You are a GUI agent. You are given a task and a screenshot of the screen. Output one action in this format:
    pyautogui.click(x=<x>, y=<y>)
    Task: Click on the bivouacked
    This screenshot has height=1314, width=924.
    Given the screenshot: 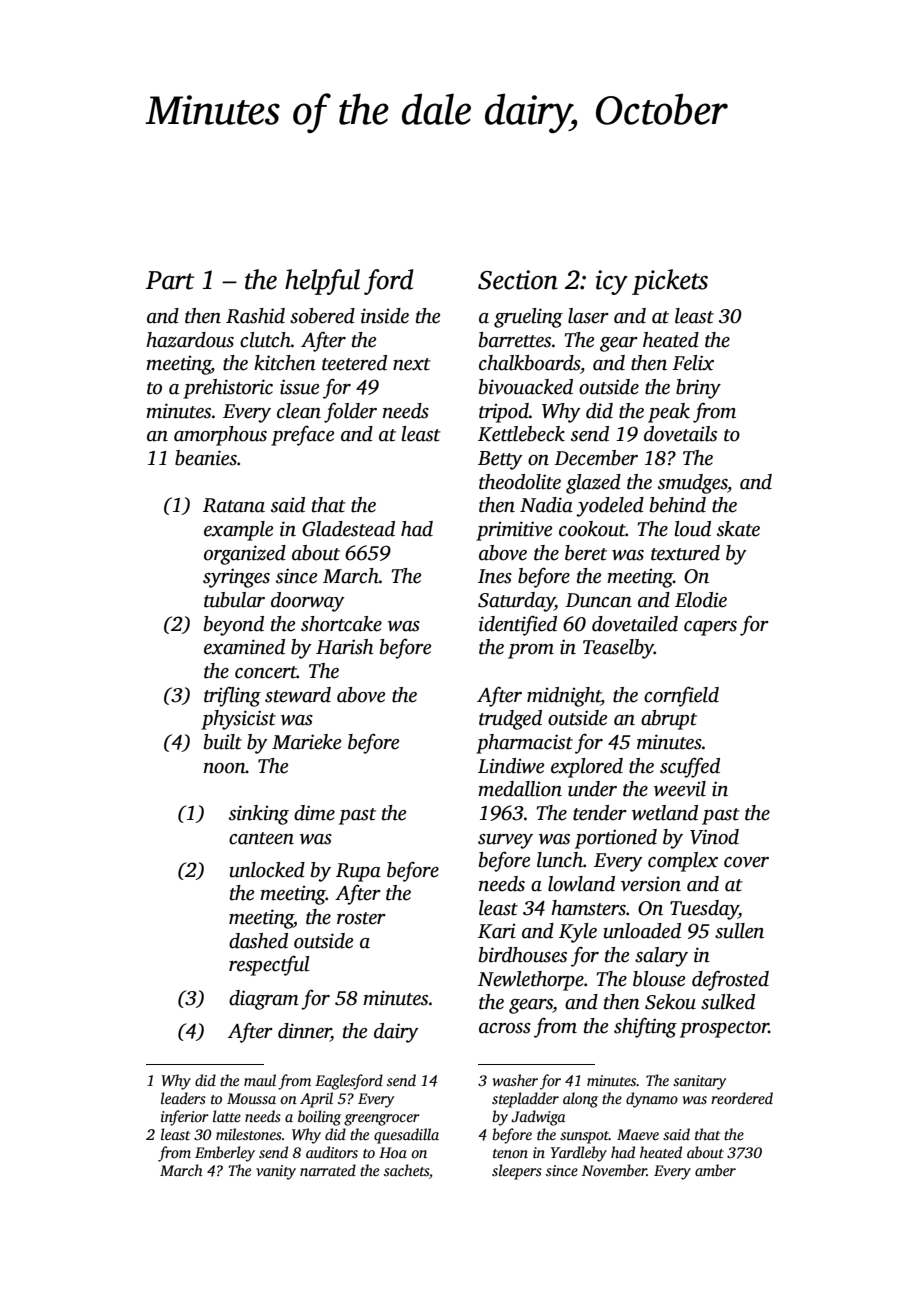 What is the action you would take?
    pyautogui.click(x=526, y=387)
